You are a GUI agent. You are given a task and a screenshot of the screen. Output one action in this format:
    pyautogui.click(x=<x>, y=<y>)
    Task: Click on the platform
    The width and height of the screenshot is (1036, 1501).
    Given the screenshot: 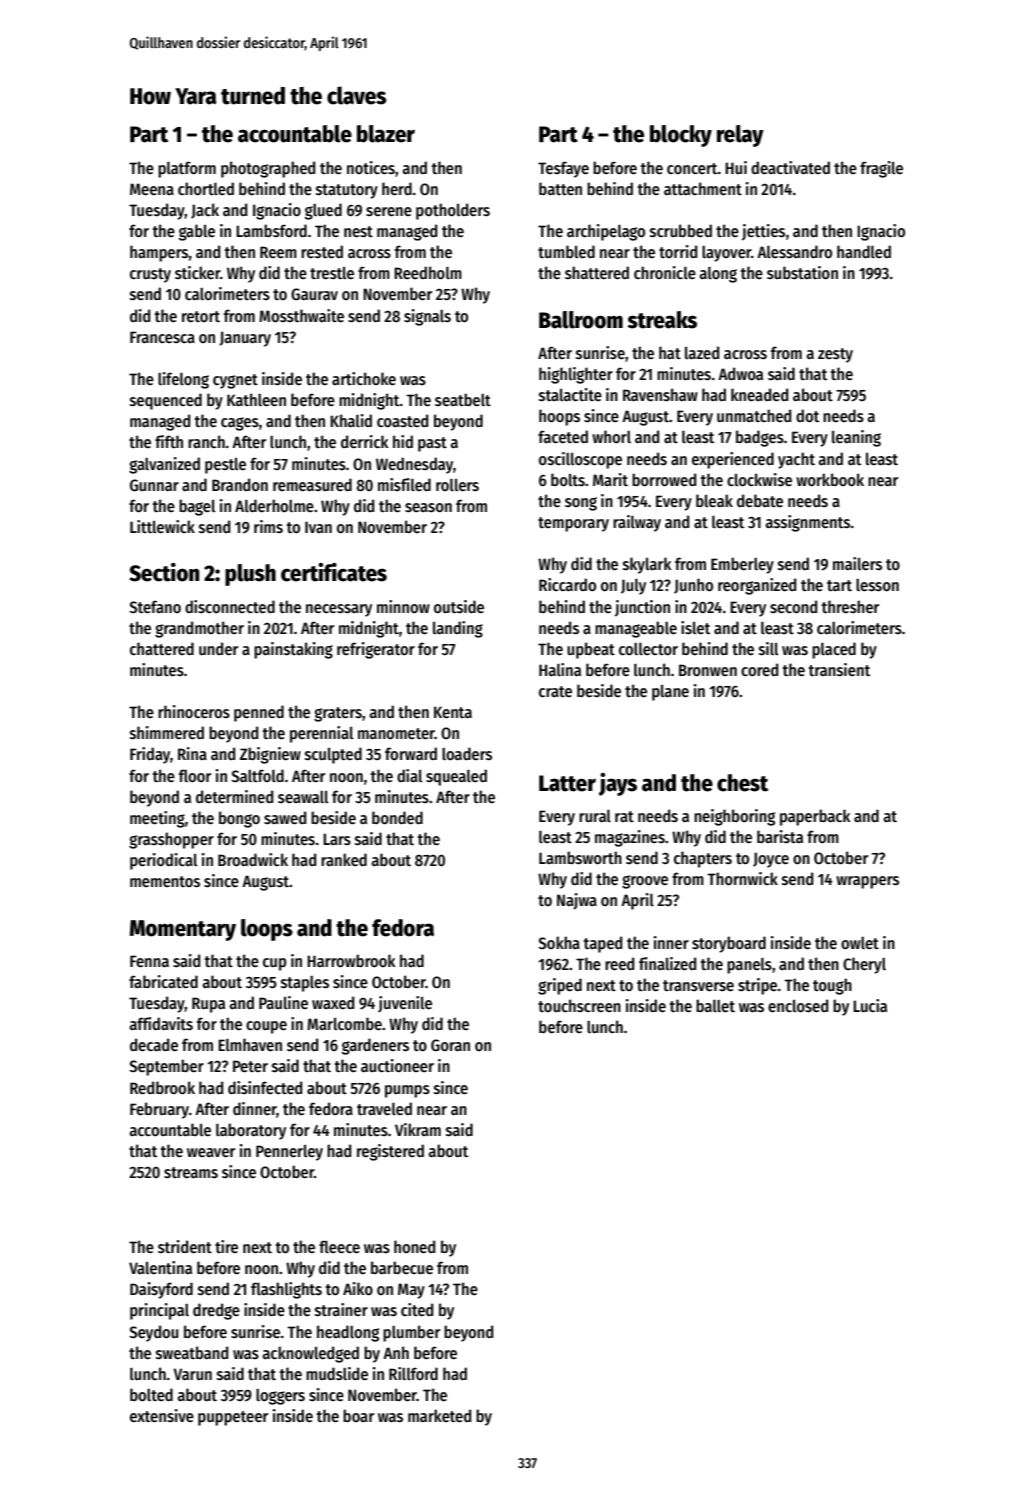 What is the action you would take?
    pyautogui.click(x=187, y=169)
